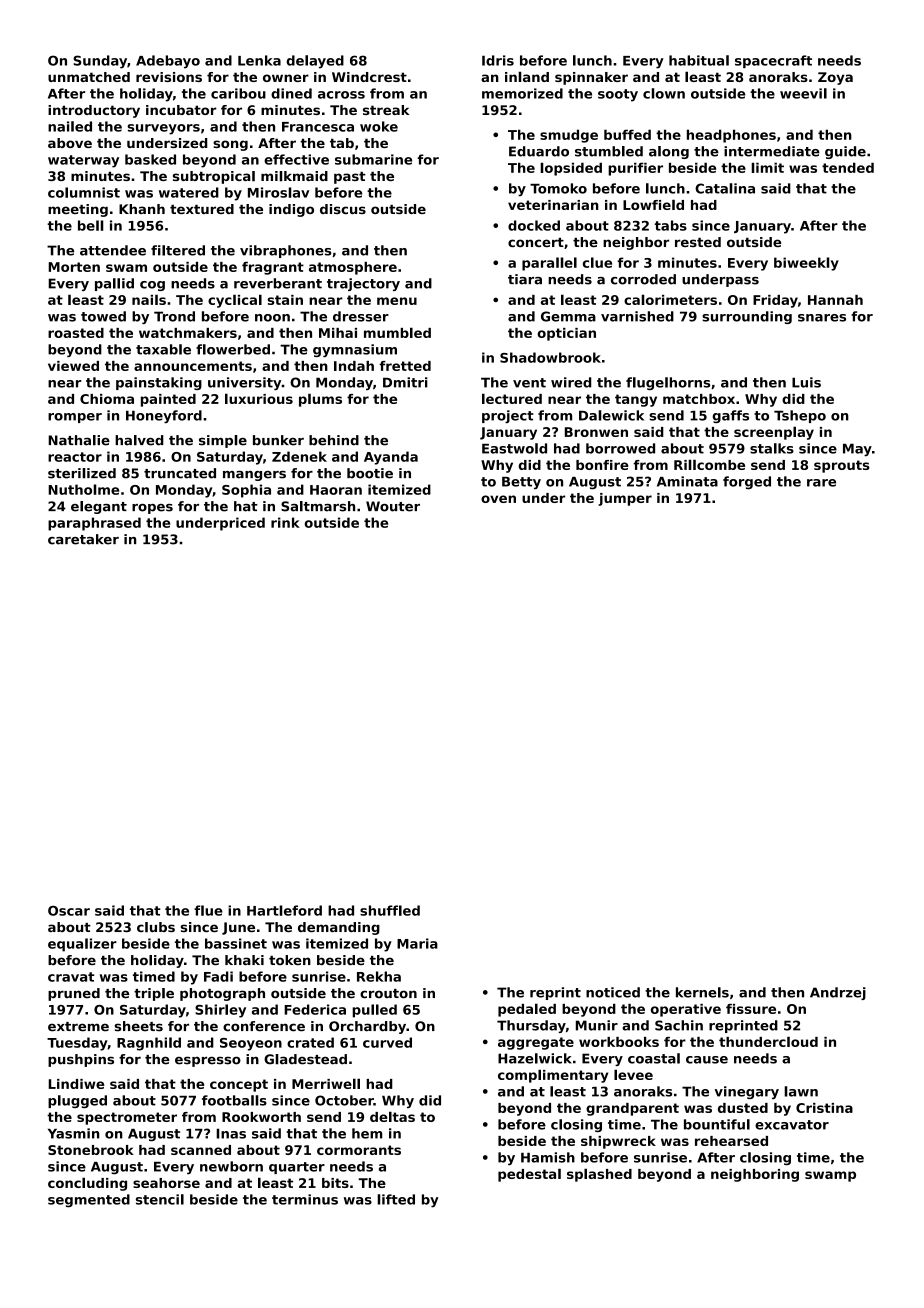  I want to click on flue, so click(208, 910).
